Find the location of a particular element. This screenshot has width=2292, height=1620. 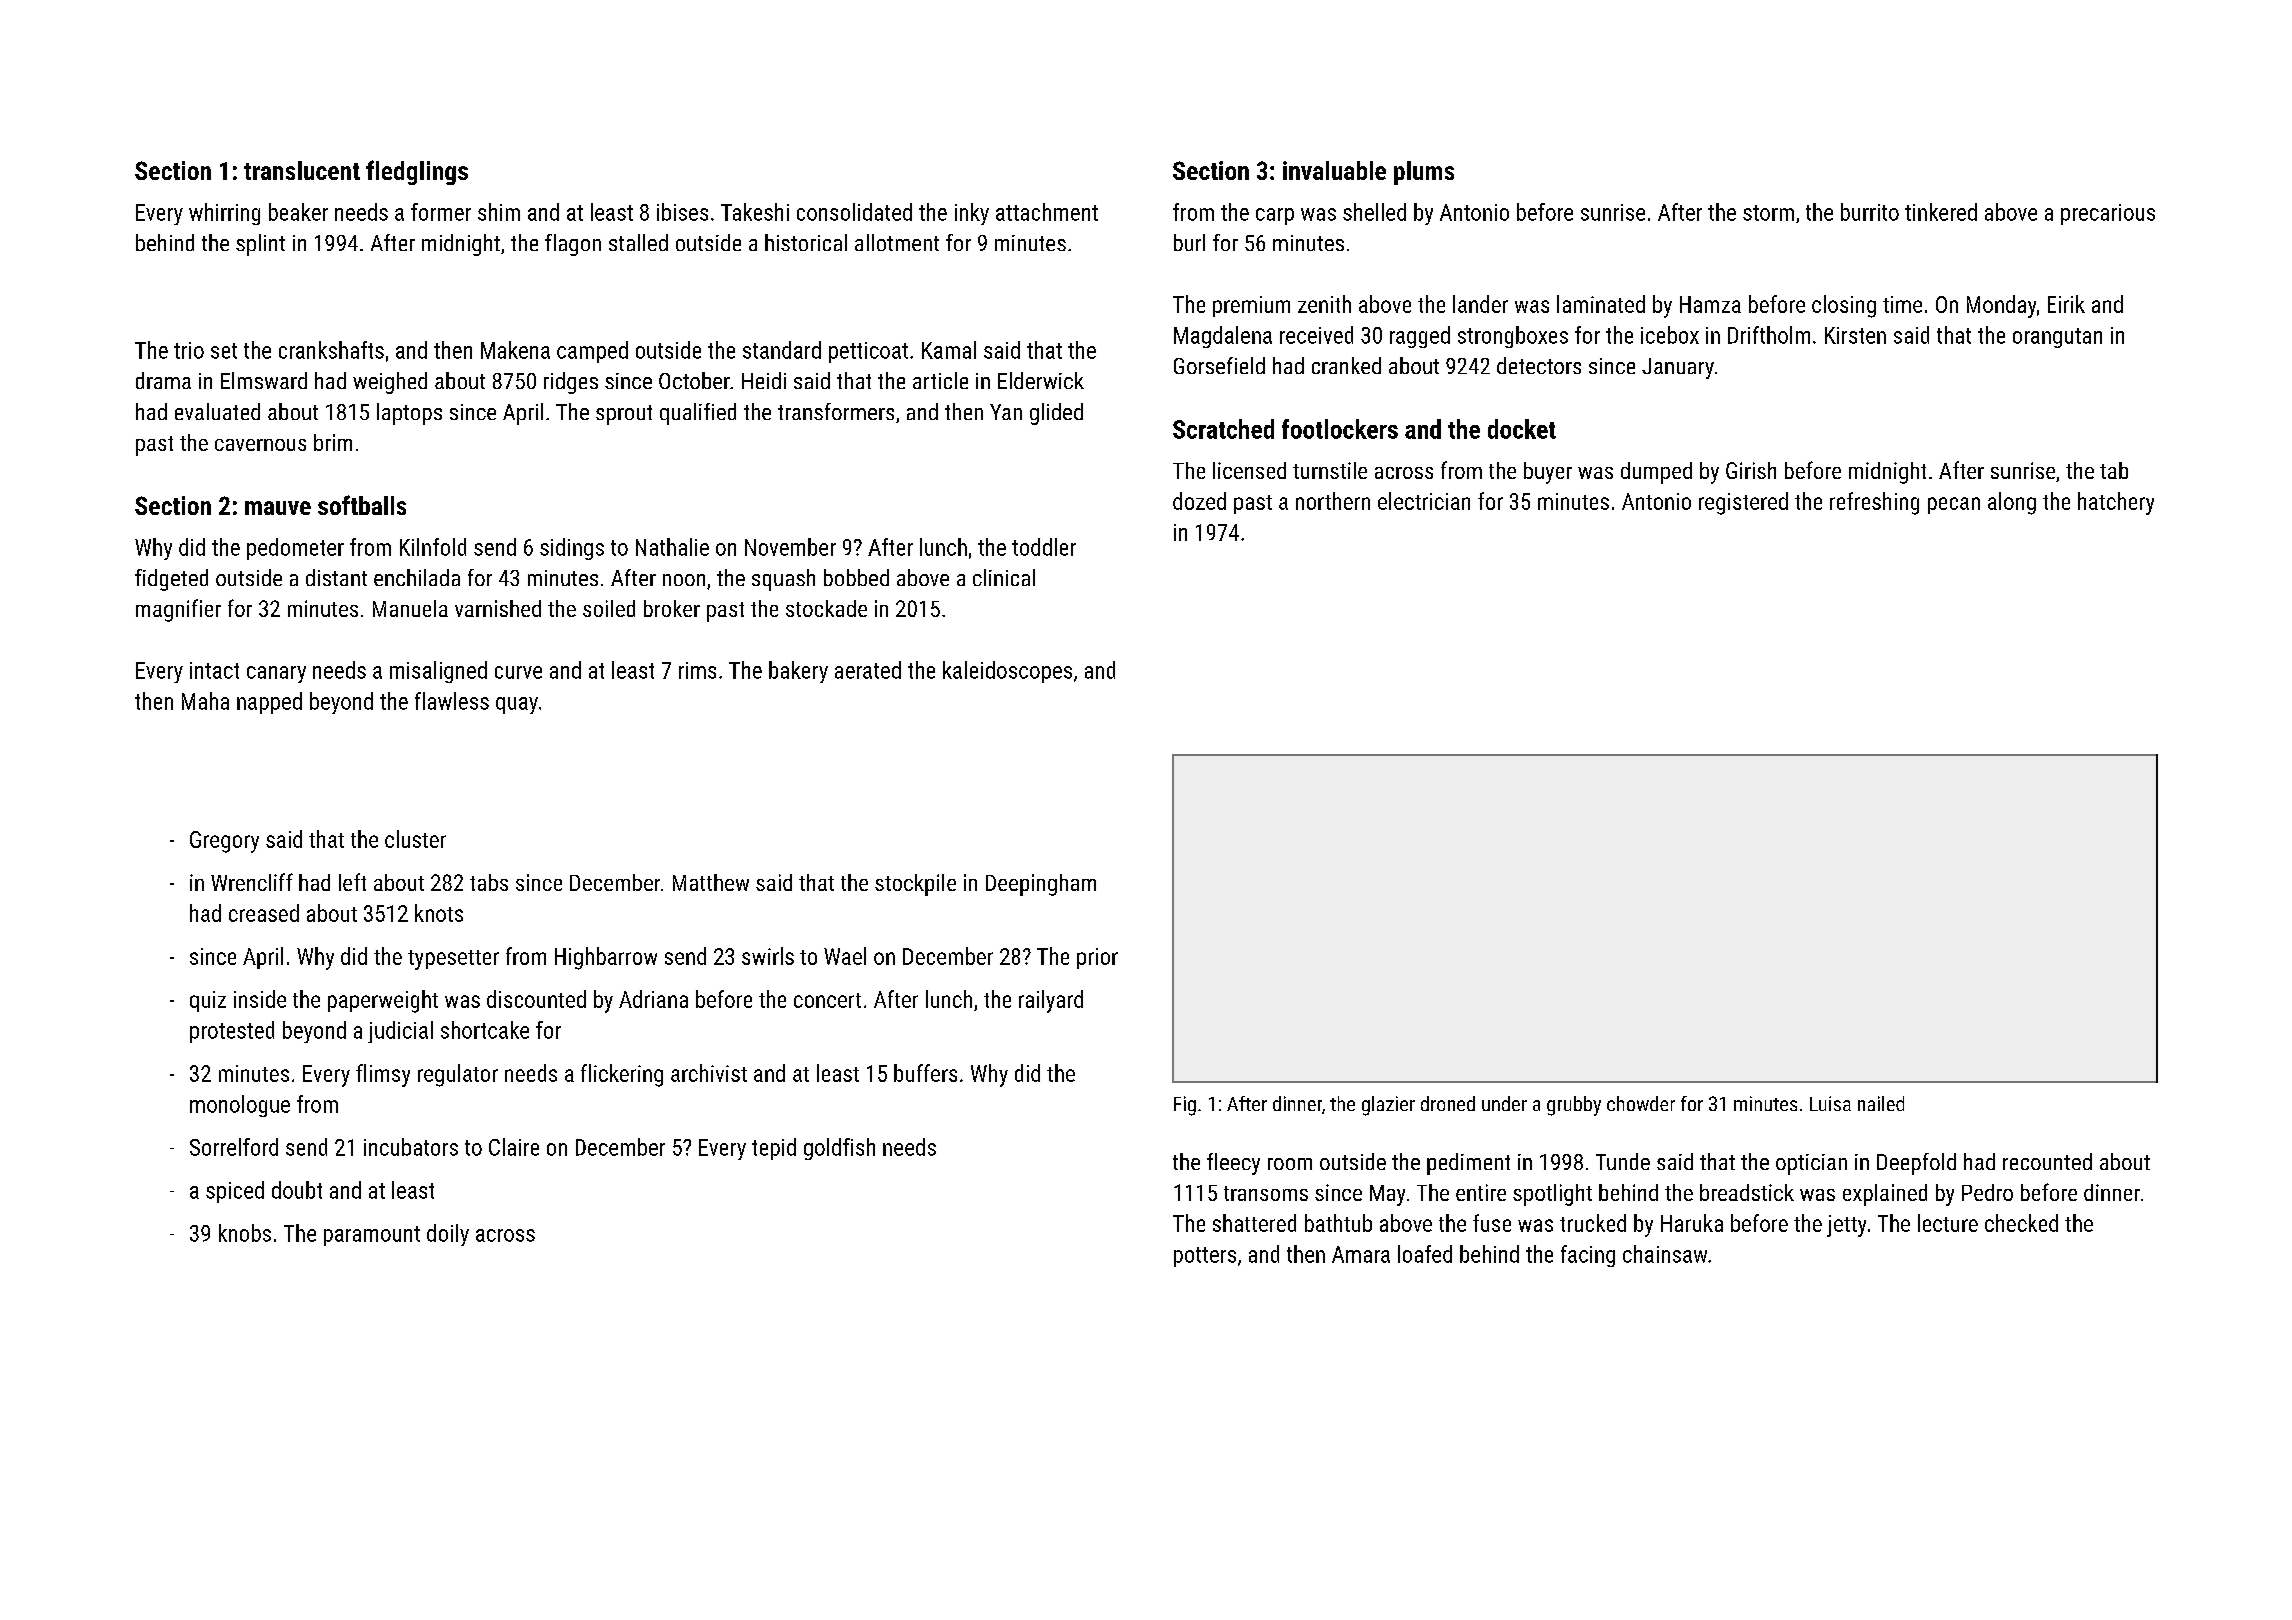

Tunde is located at coordinates (1623, 1161).
